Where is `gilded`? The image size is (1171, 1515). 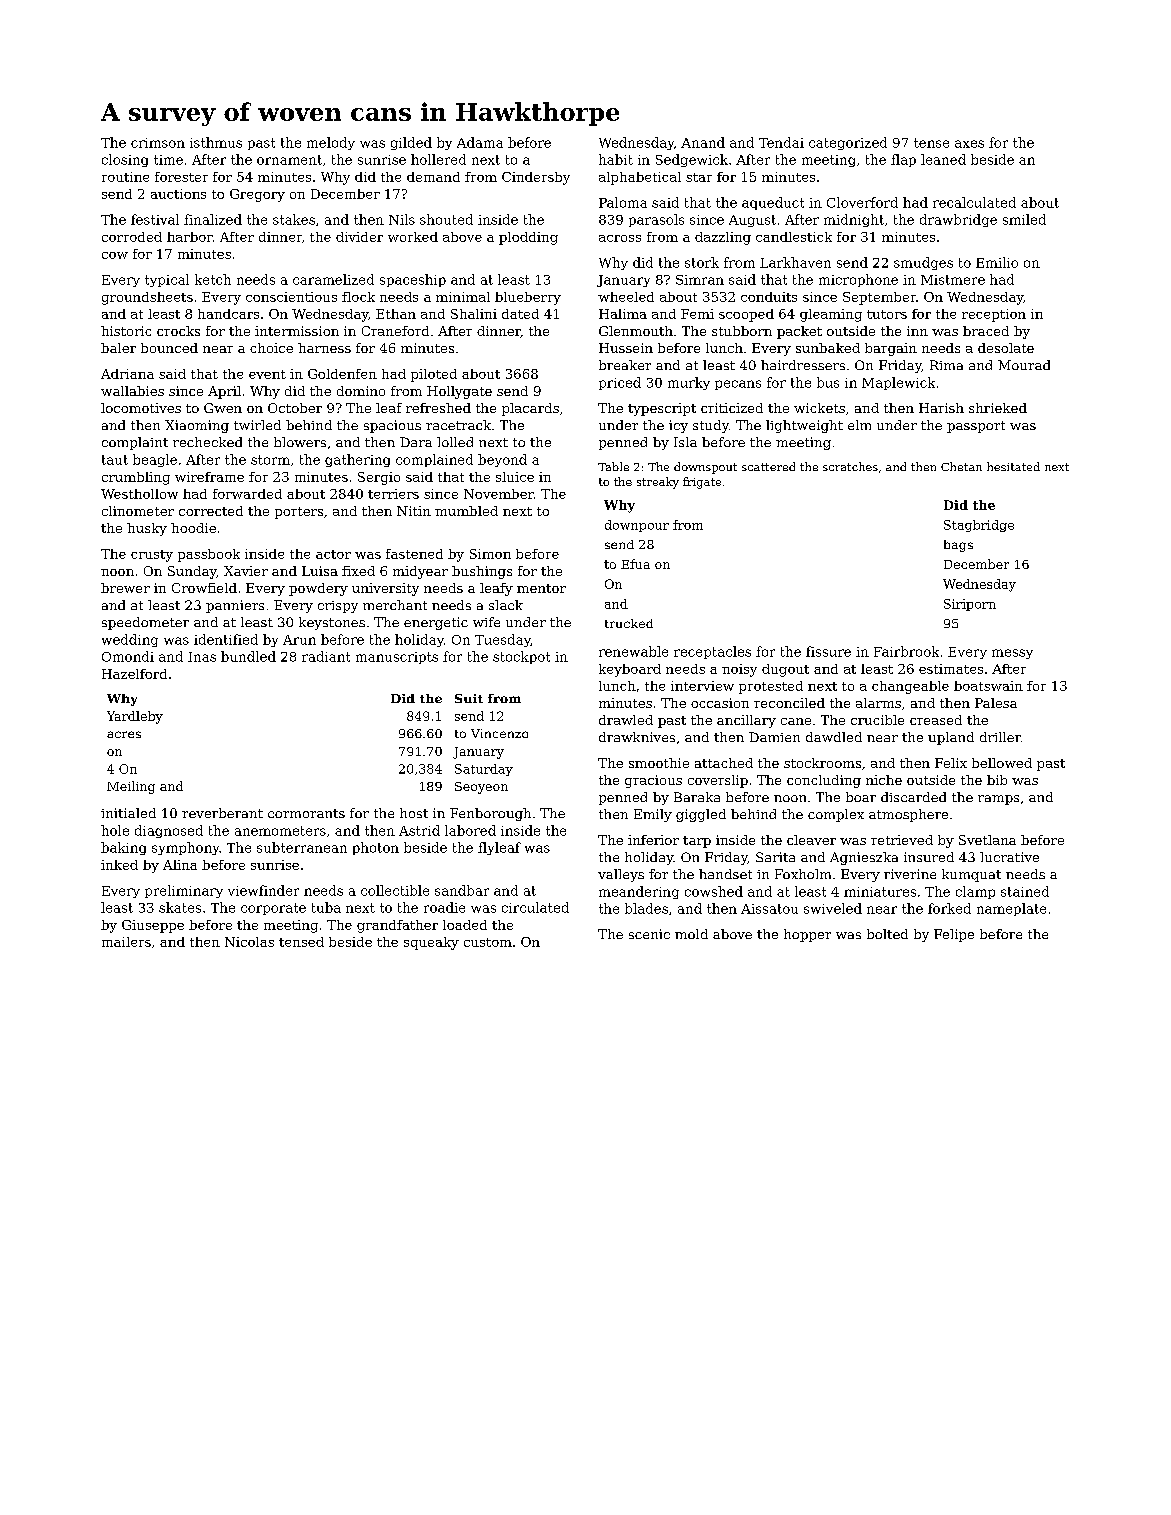
gilded is located at coordinates (411, 143).
